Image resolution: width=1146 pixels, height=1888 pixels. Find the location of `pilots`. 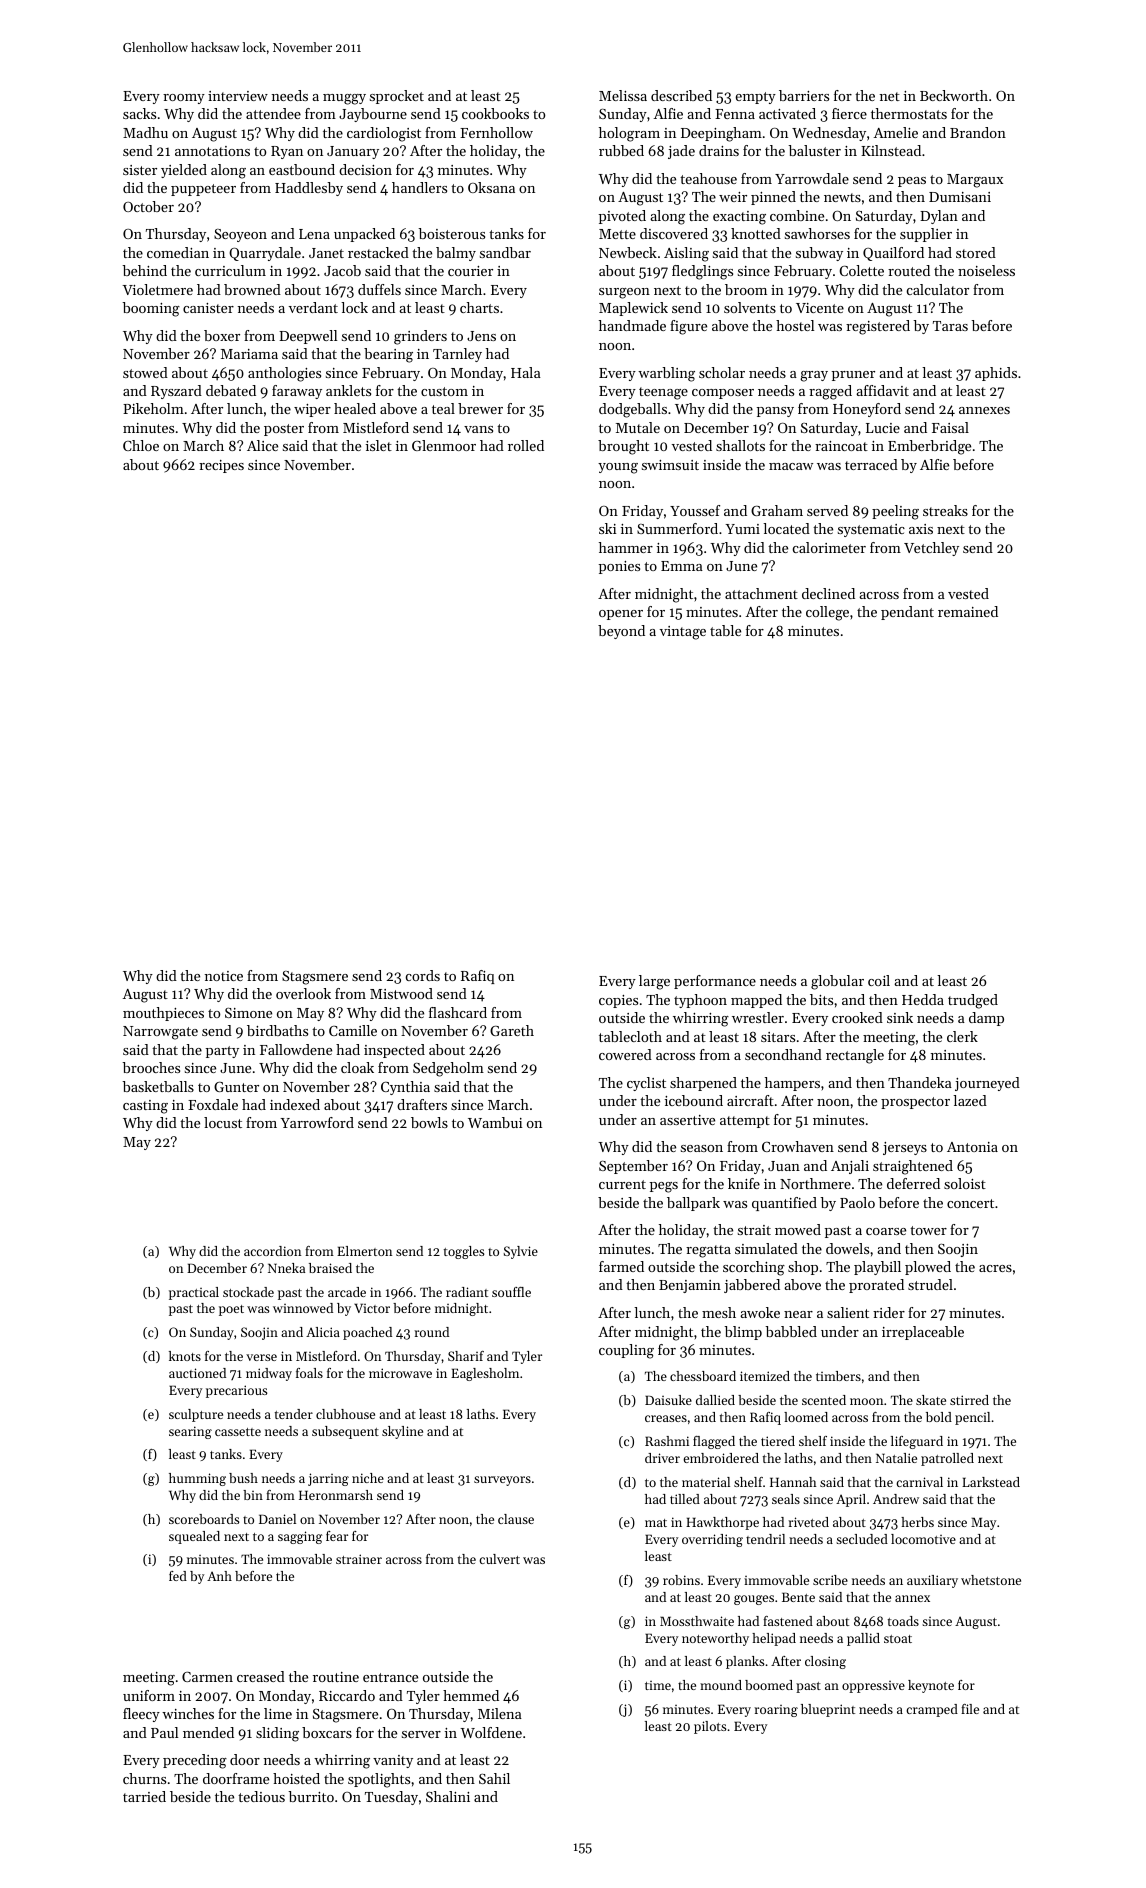

pilots is located at coordinates (710, 1727).
